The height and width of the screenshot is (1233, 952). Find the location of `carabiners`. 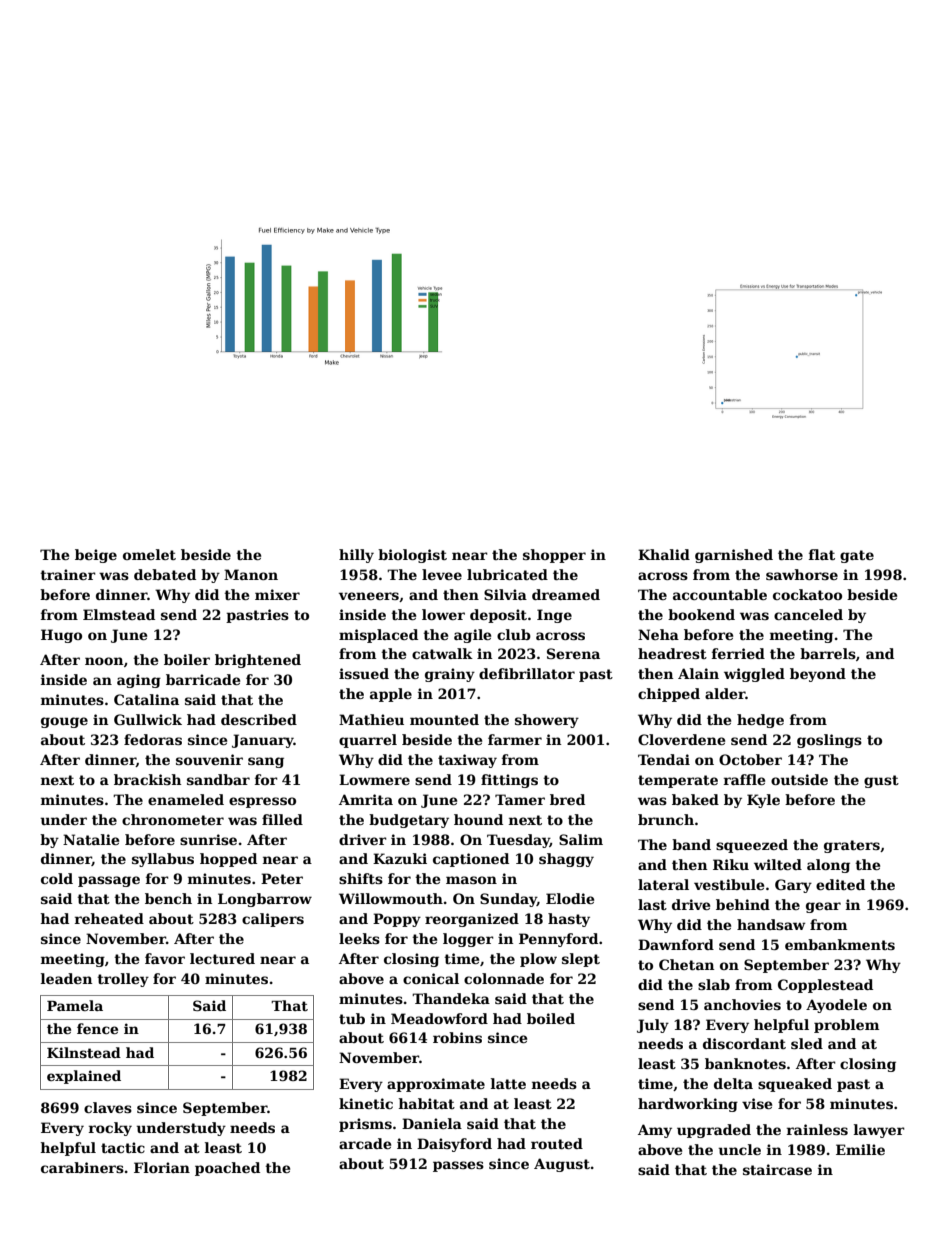

carabiners is located at coordinates (82, 1167).
